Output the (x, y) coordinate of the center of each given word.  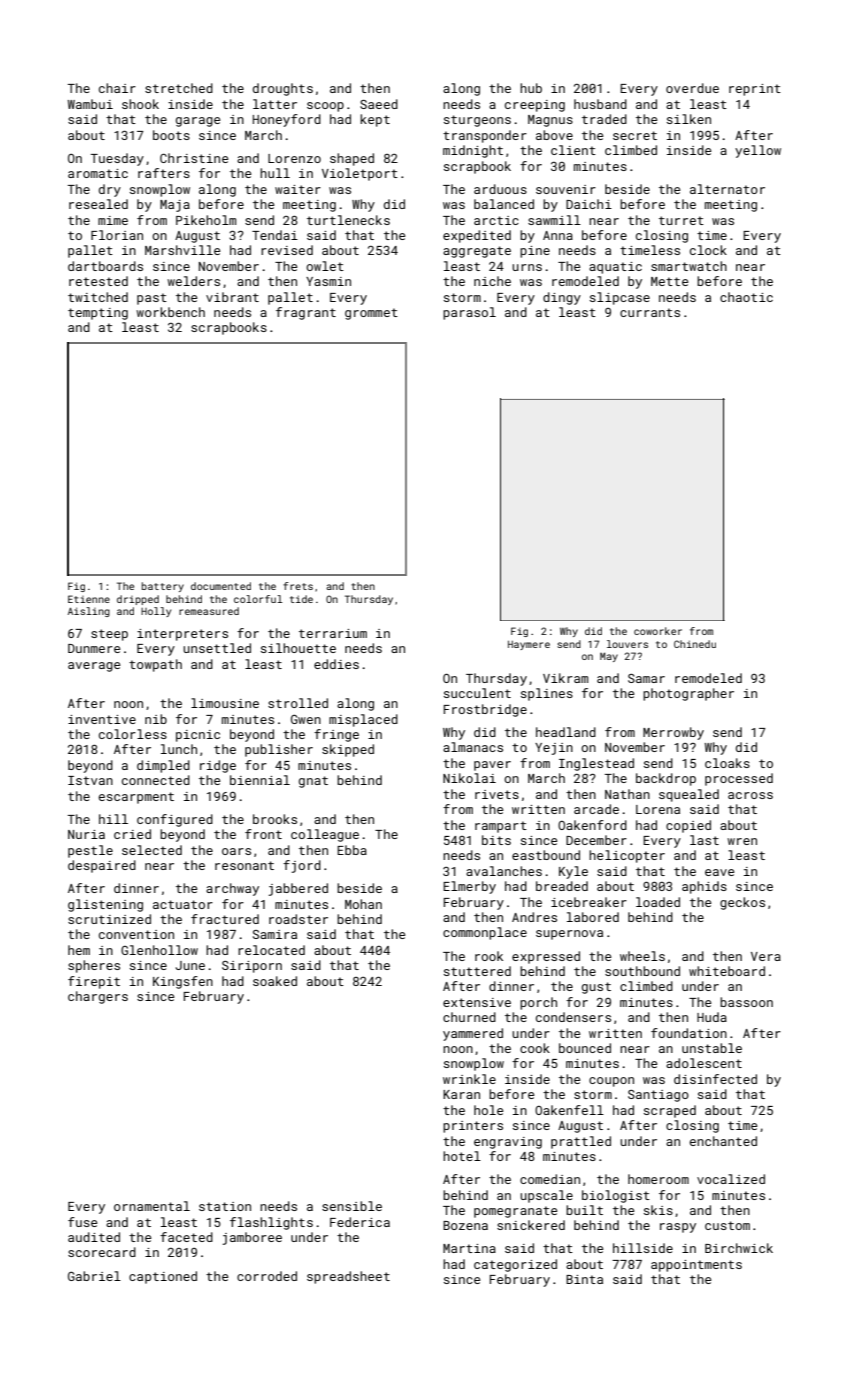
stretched (179, 88)
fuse (82, 1222)
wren (742, 841)
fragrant (306, 313)
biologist (616, 1196)
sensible (352, 1206)
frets (298, 586)
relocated (271, 950)
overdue (692, 88)
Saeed (379, 104)
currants (650, 312)
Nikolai (469, 778)
